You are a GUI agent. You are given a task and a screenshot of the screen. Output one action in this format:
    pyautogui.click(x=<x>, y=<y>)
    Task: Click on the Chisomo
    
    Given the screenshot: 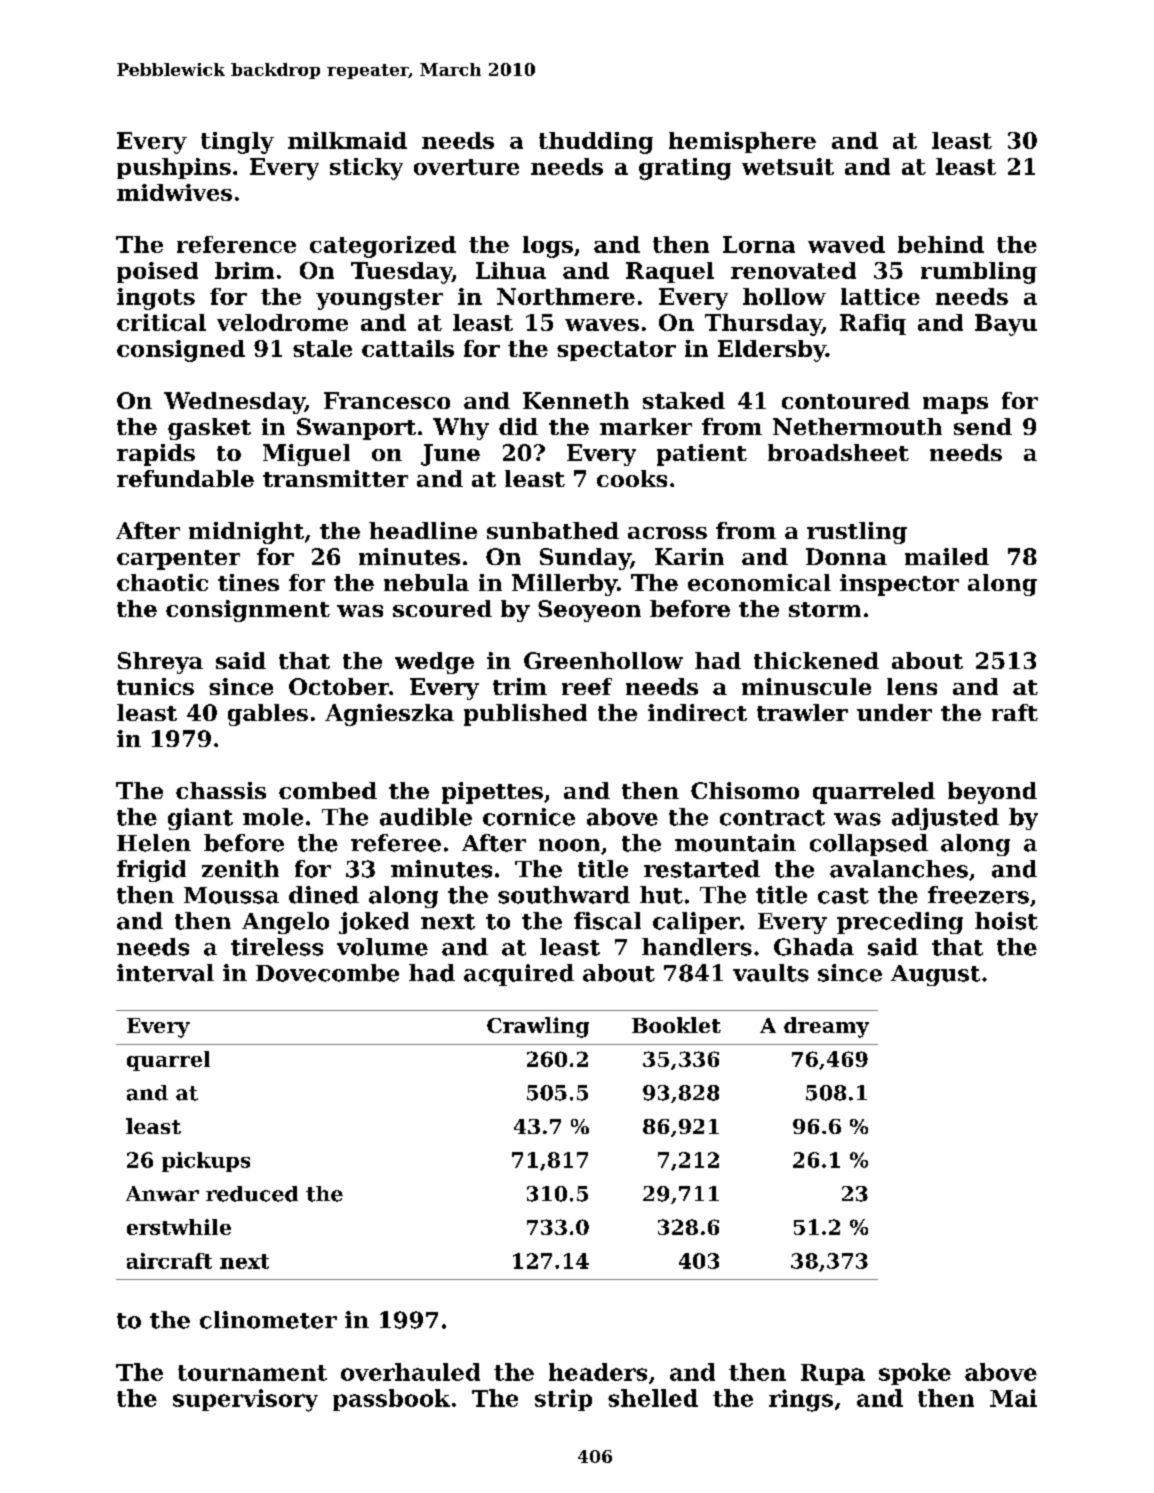 What is the action you would take?
    pyautogui.click(x=745, y=790)
